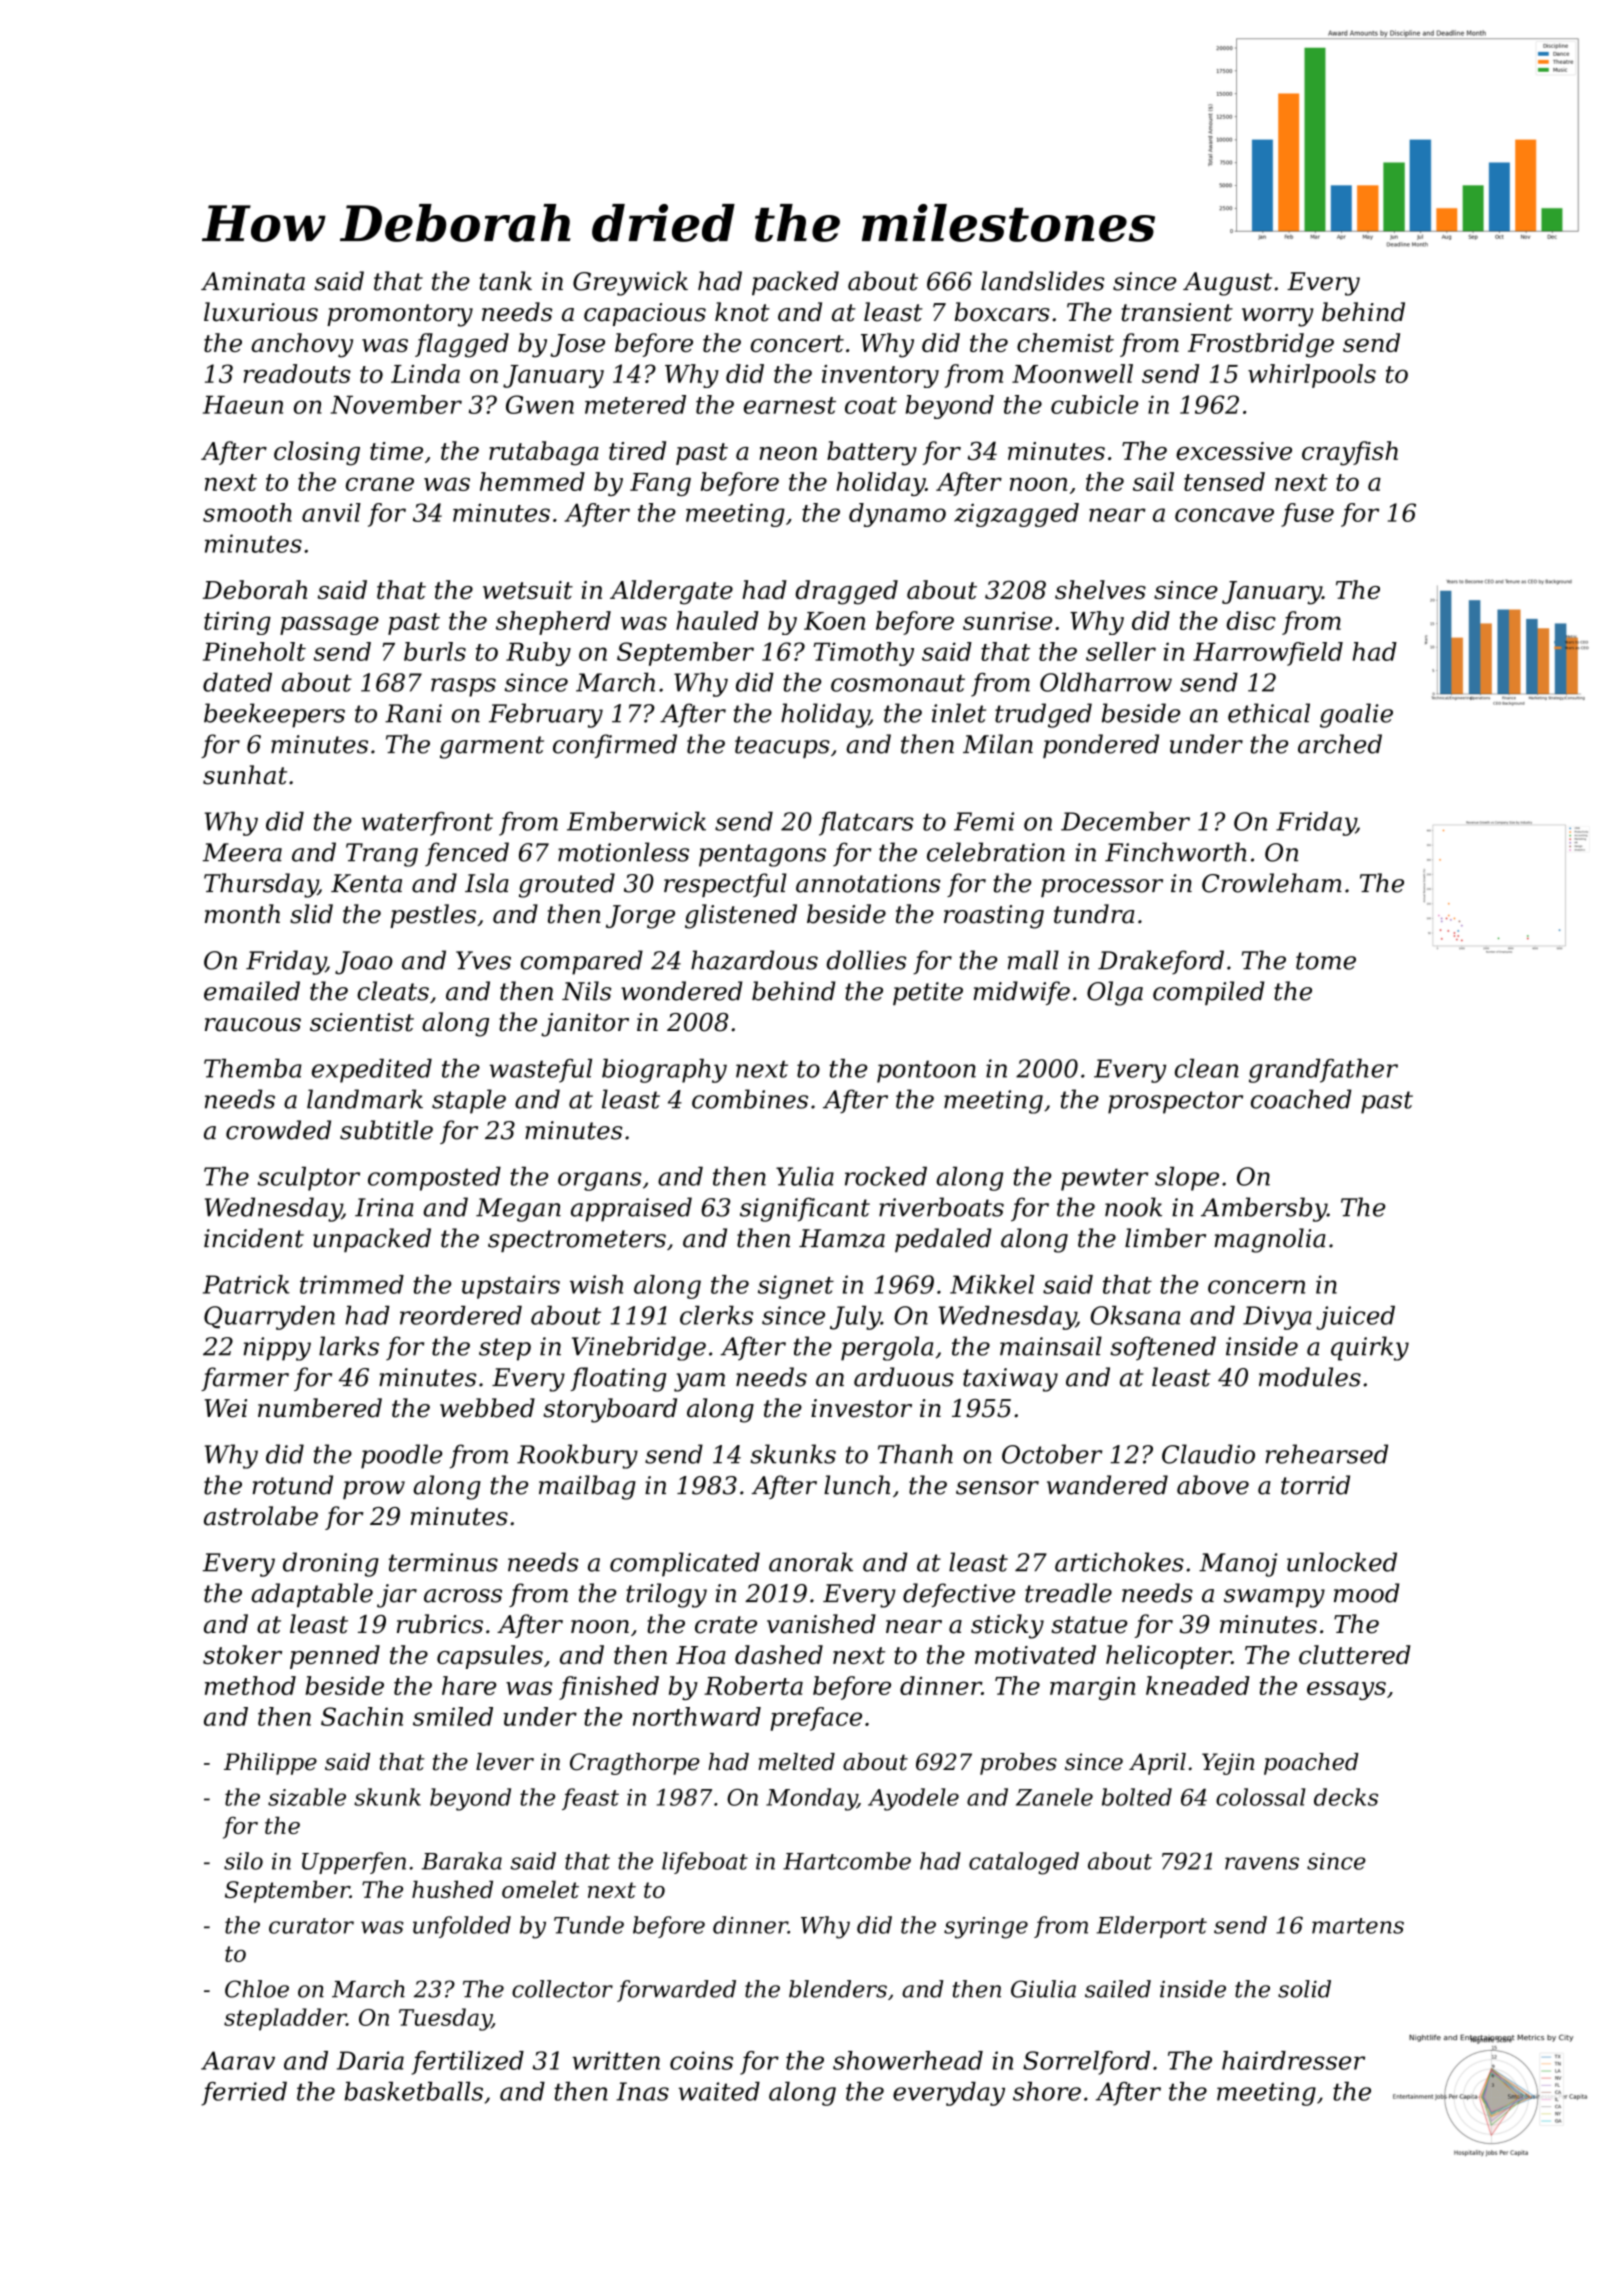 The image size is (1620, 2292). I want to click on poodle, so click(401, 1456).
